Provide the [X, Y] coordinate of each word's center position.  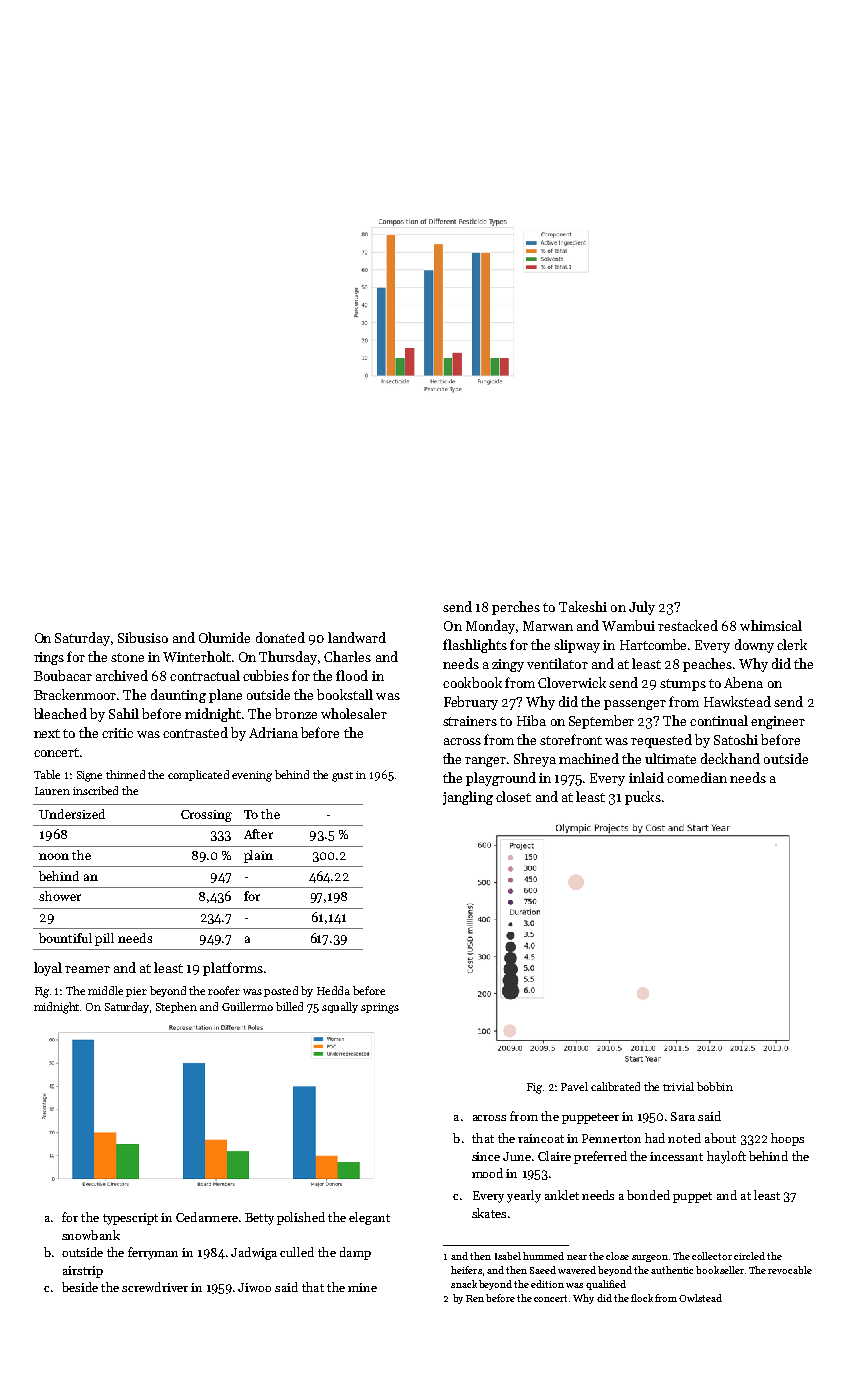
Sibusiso [143, 637]
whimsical [771, 625]
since [486, 1156]
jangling [468, 798]
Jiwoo [254, 1287]
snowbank [91, 1235]
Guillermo [247, 1006]
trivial [678, 1086]
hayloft [726, 1157]
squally [340, 1007]
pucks [643, 798]
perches [516, 608]
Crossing [206, 816]
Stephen [176, 1007]
